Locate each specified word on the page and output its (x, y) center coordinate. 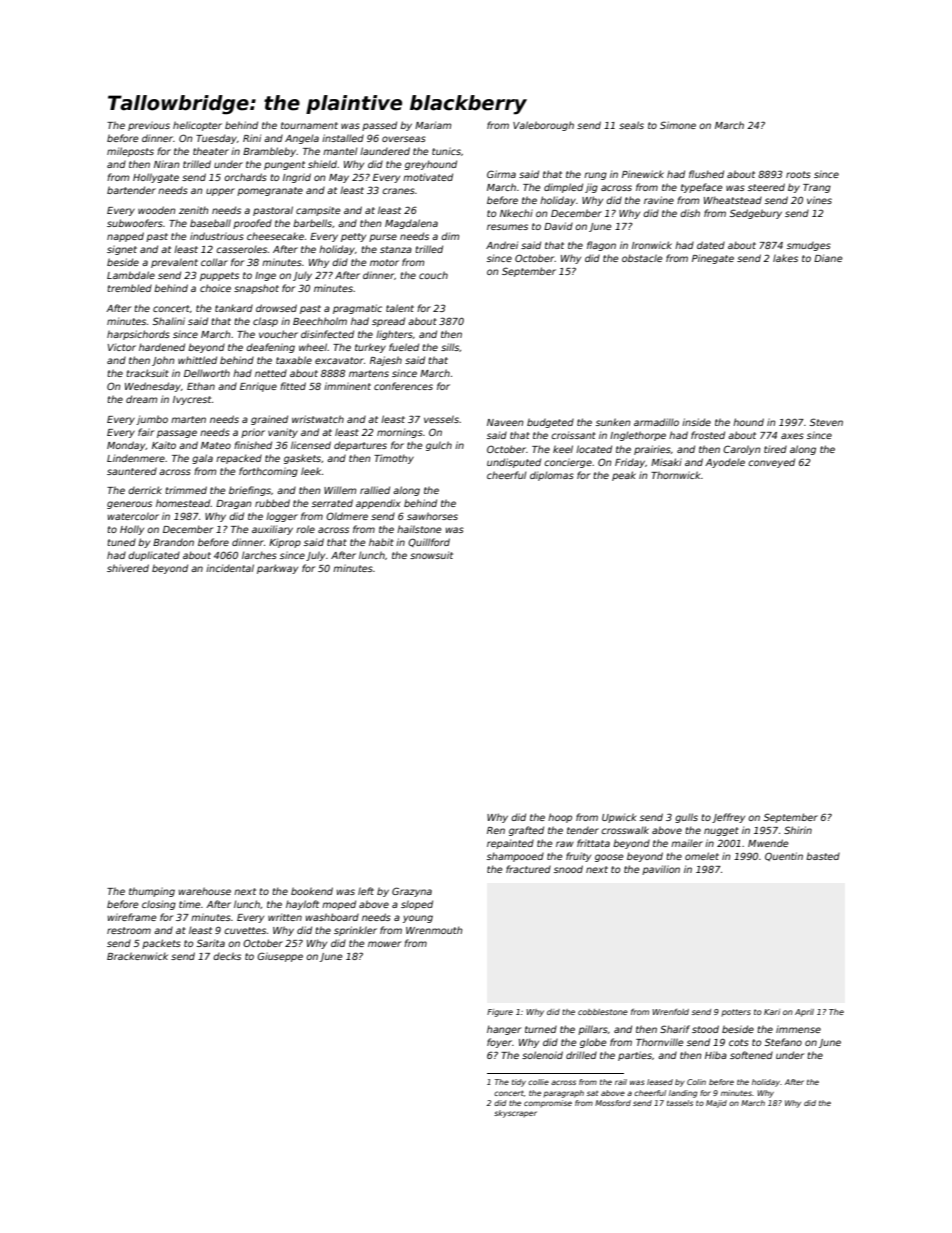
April (804, 1013)
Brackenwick (137, 956)
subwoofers (135, 223)
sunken (613, 422)
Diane (828, 258)
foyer (499, 1043)
